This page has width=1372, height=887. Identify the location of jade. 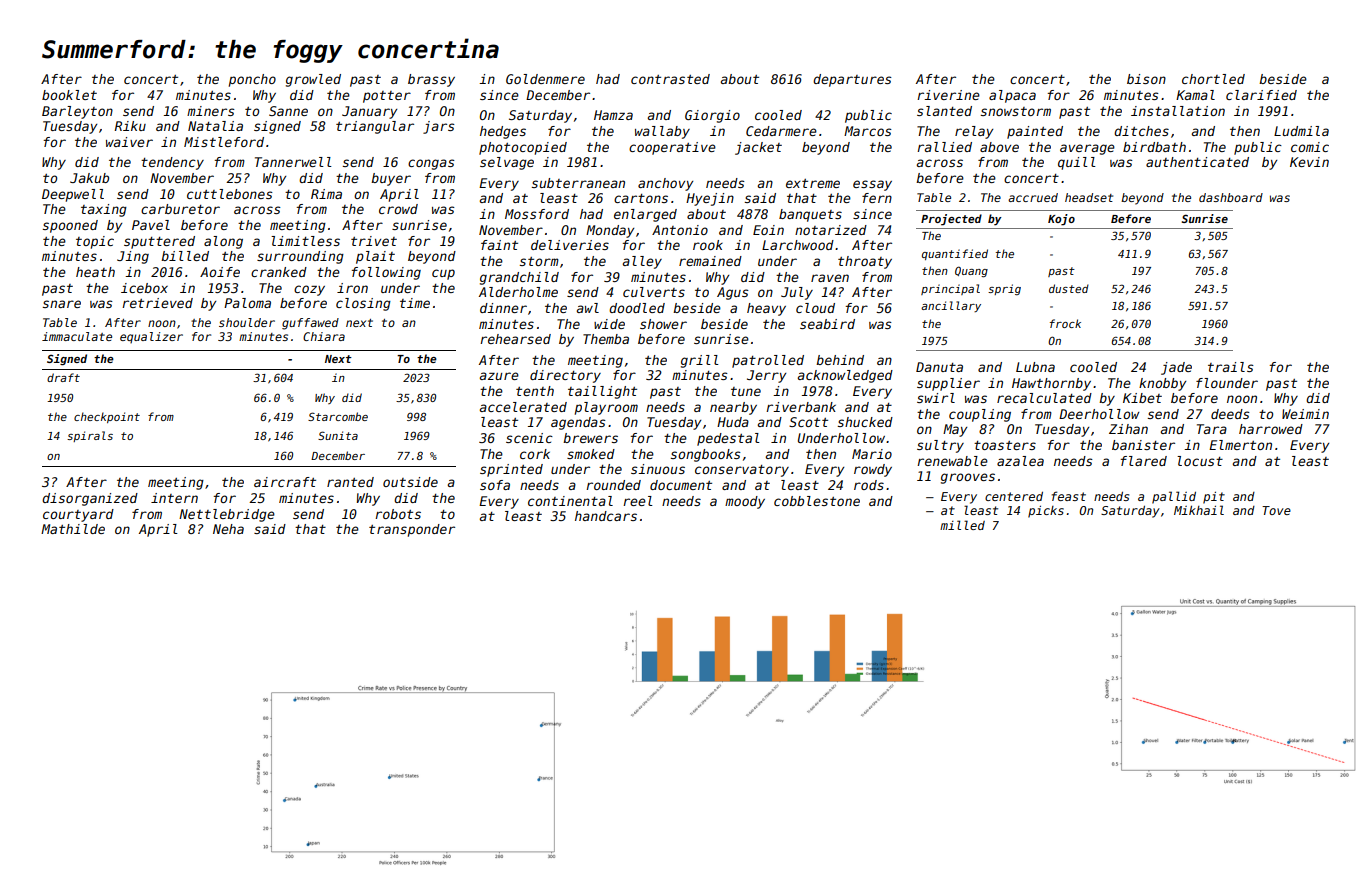
(1176, 368).
